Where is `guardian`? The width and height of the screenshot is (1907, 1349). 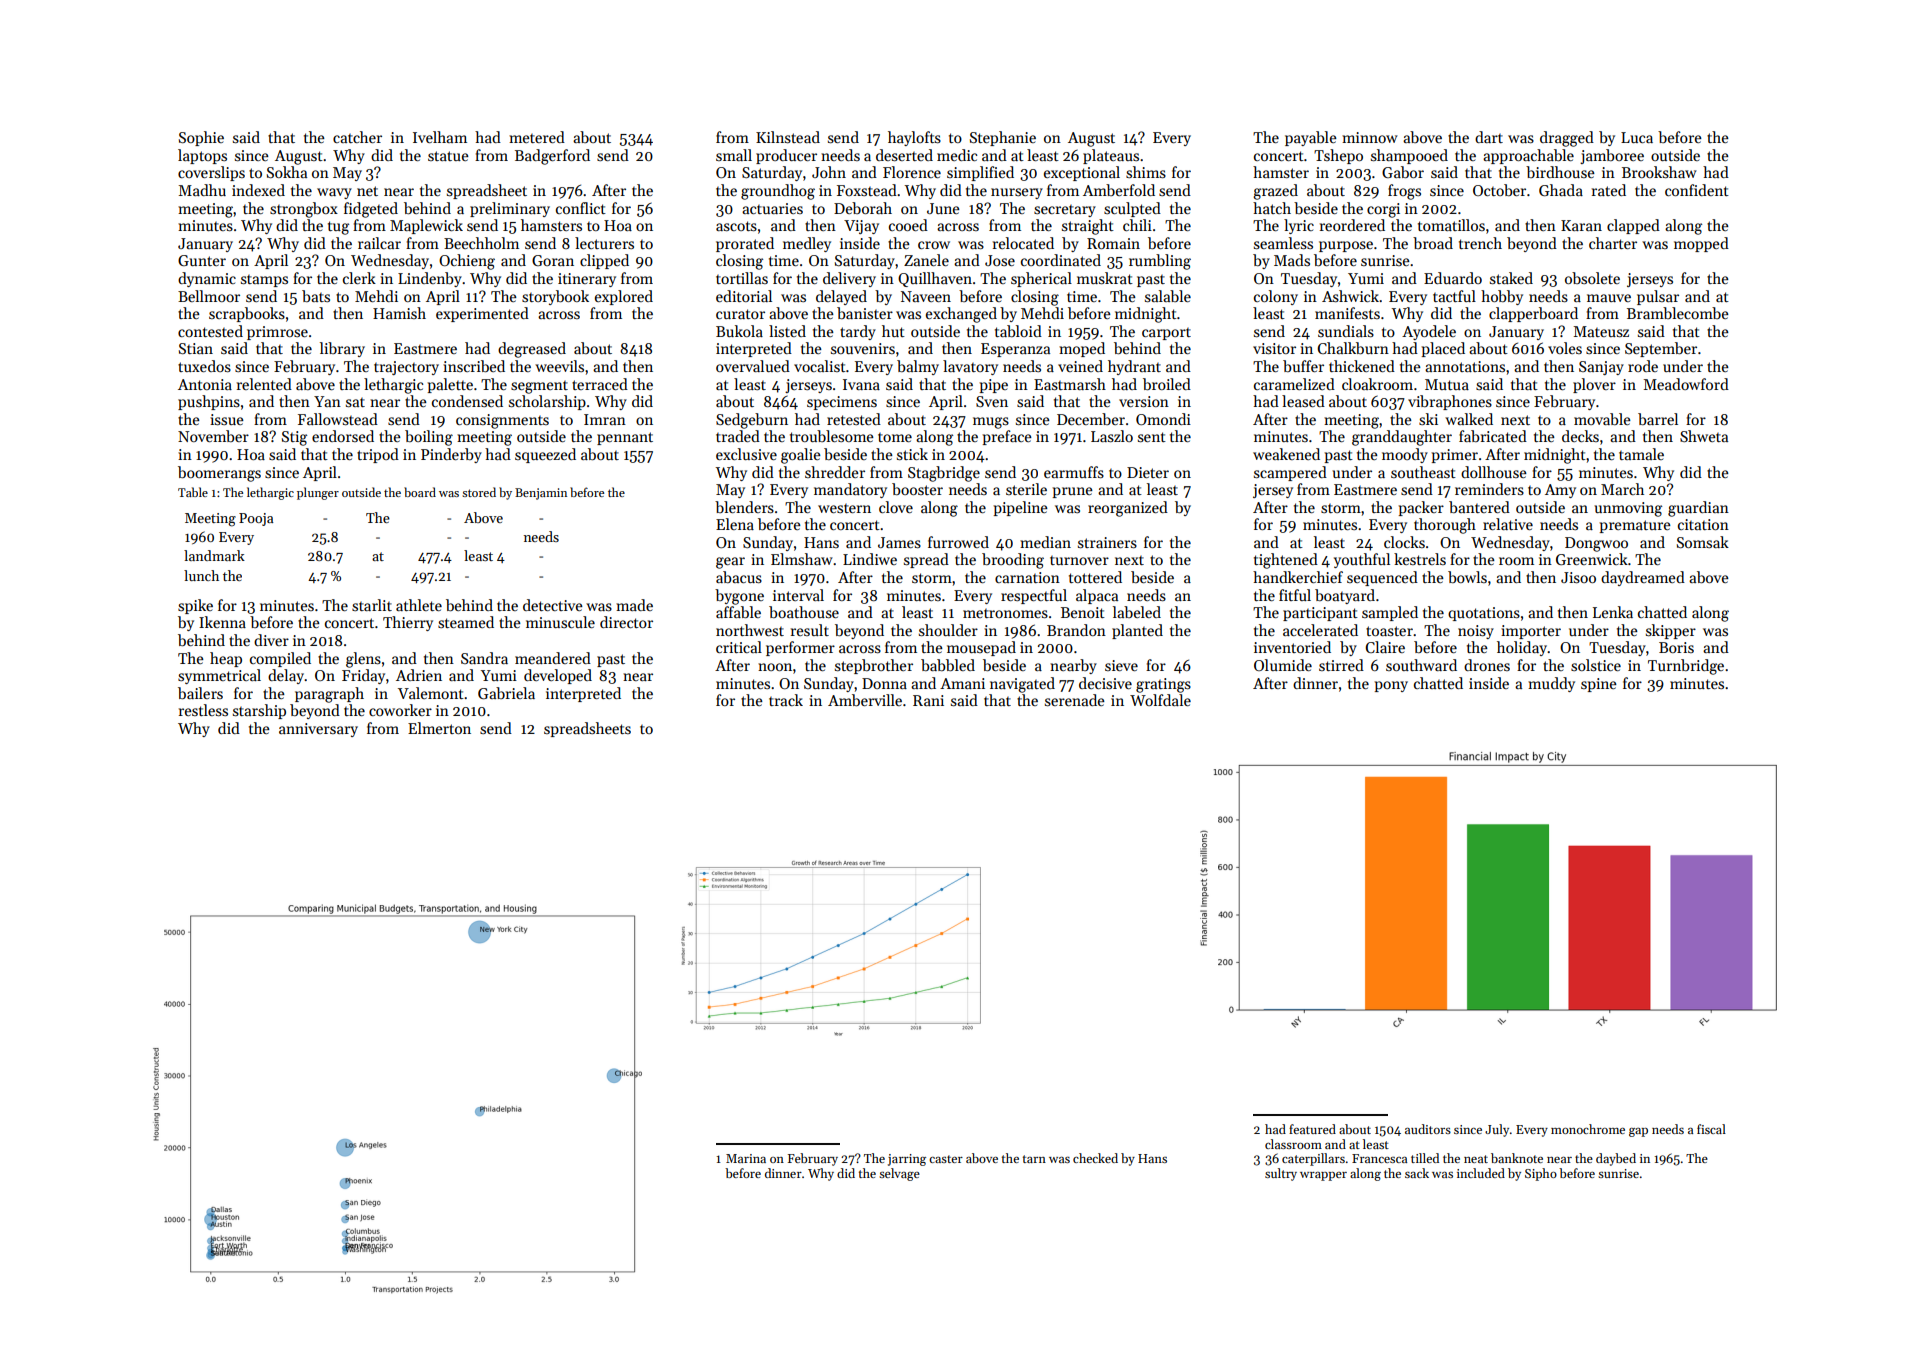
guardian is located at coordinates (1698, 509).
